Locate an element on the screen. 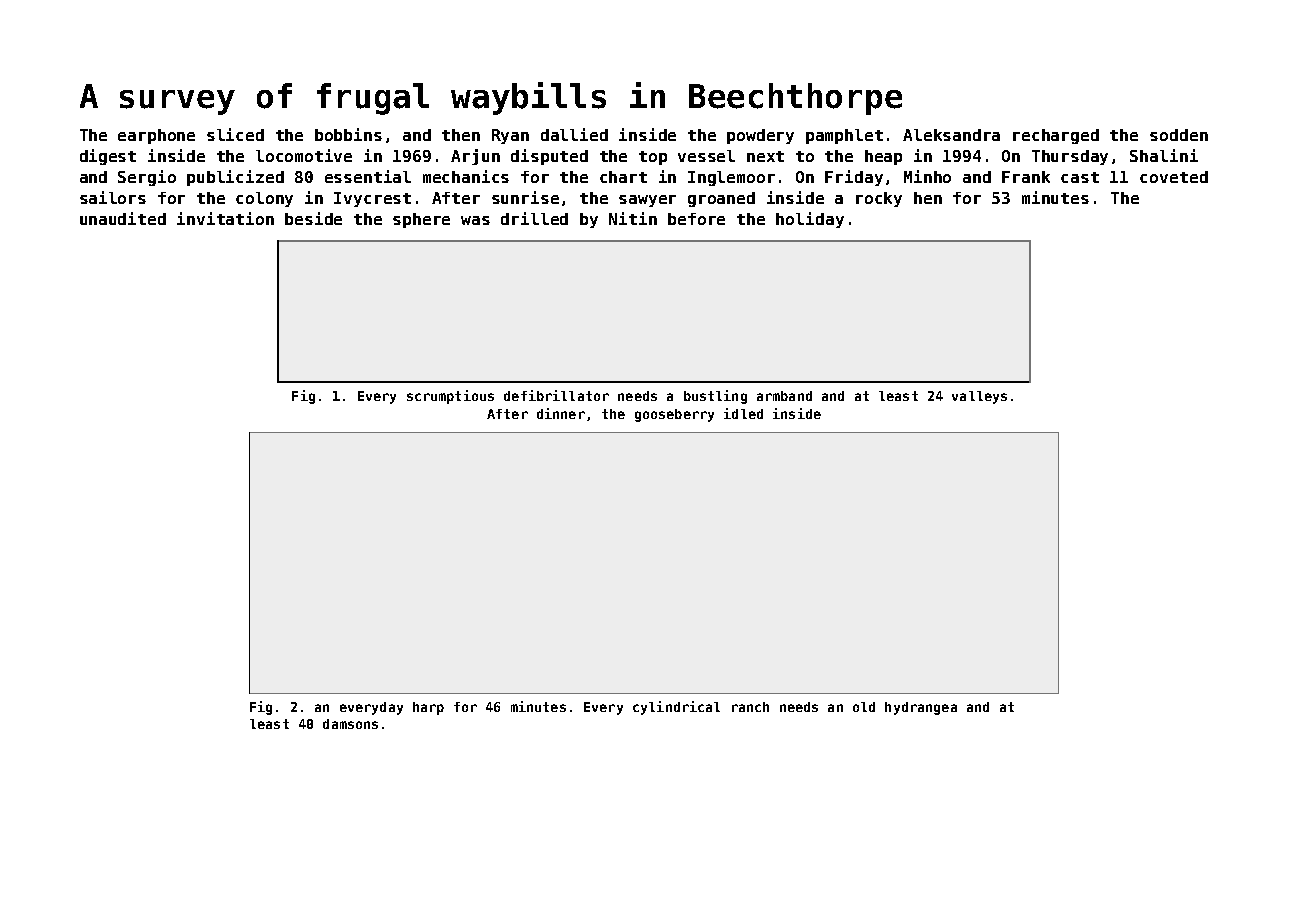 This screenshot has height=924, width=1308. damsons is located at coordinates (350, 724).
